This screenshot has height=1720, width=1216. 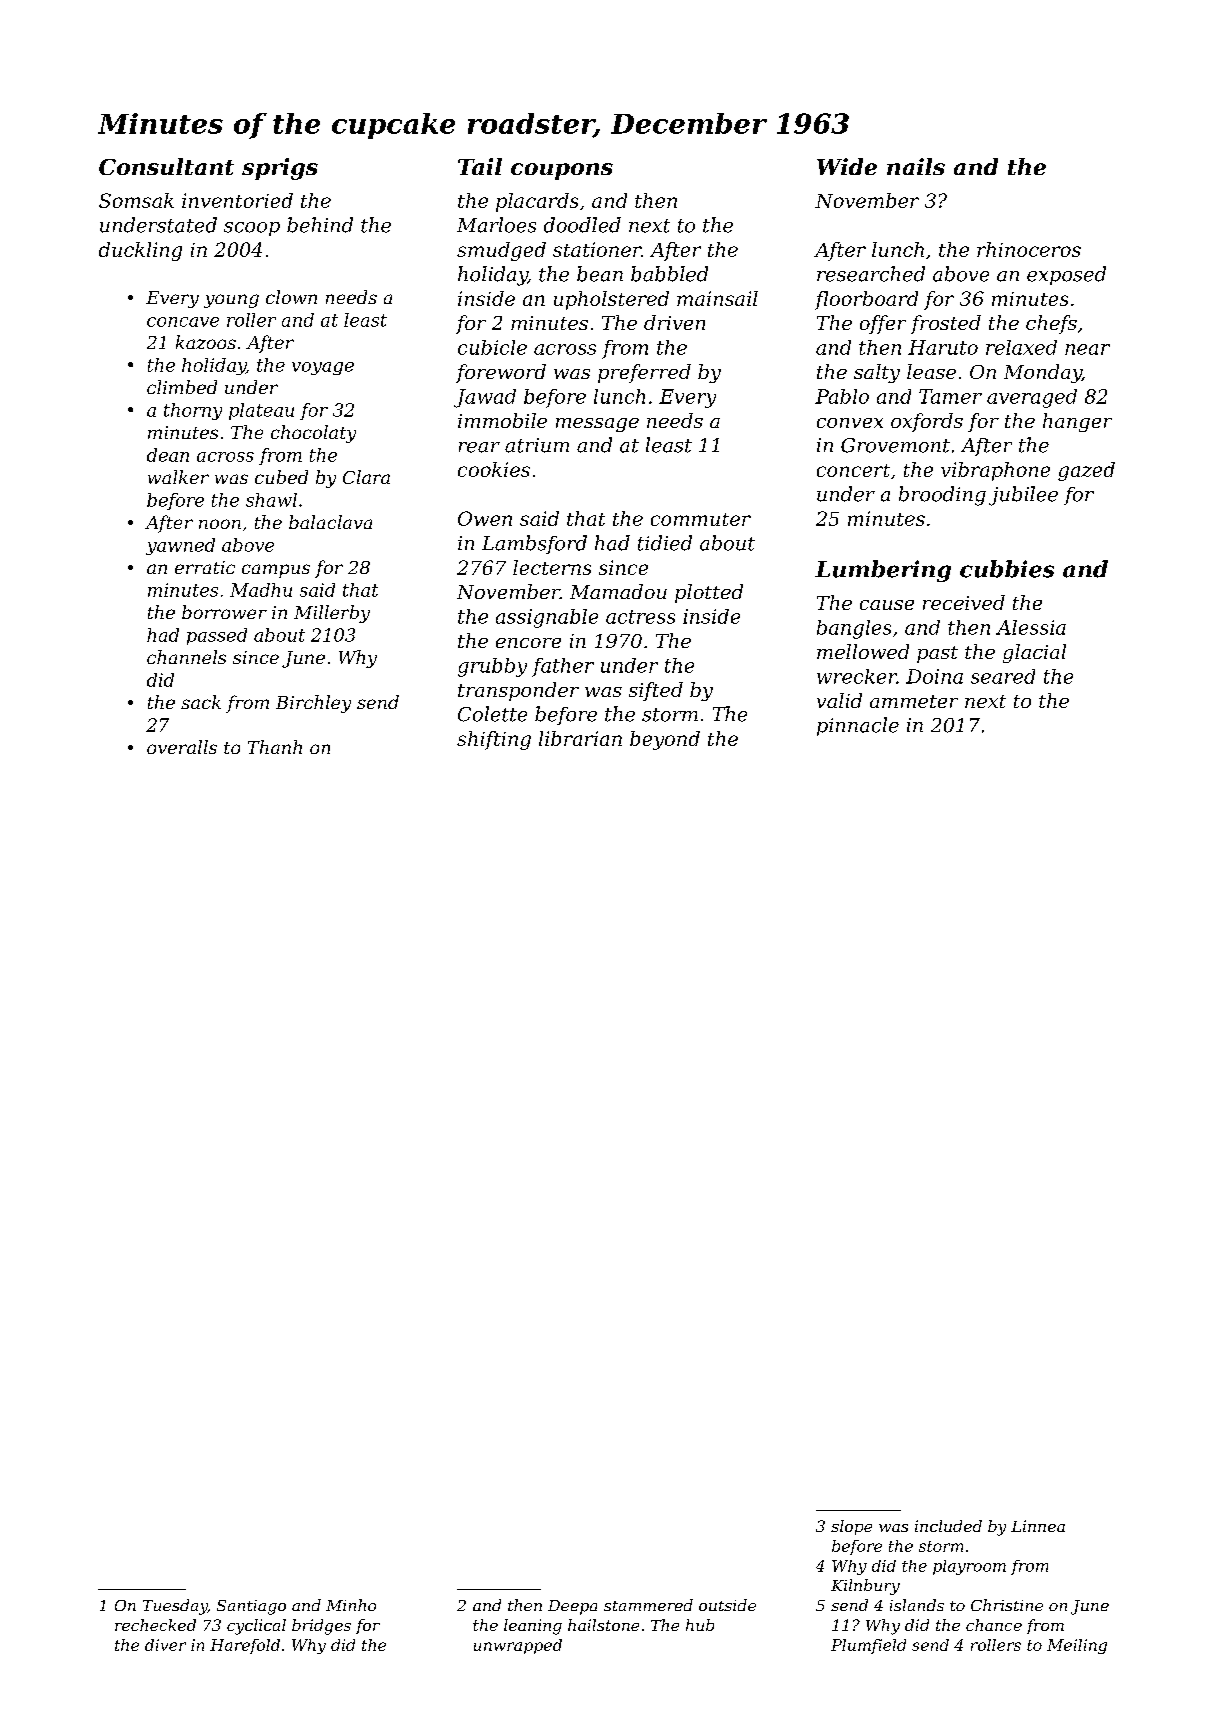 I want to click on Haruto, so click(x=943, y=347).
